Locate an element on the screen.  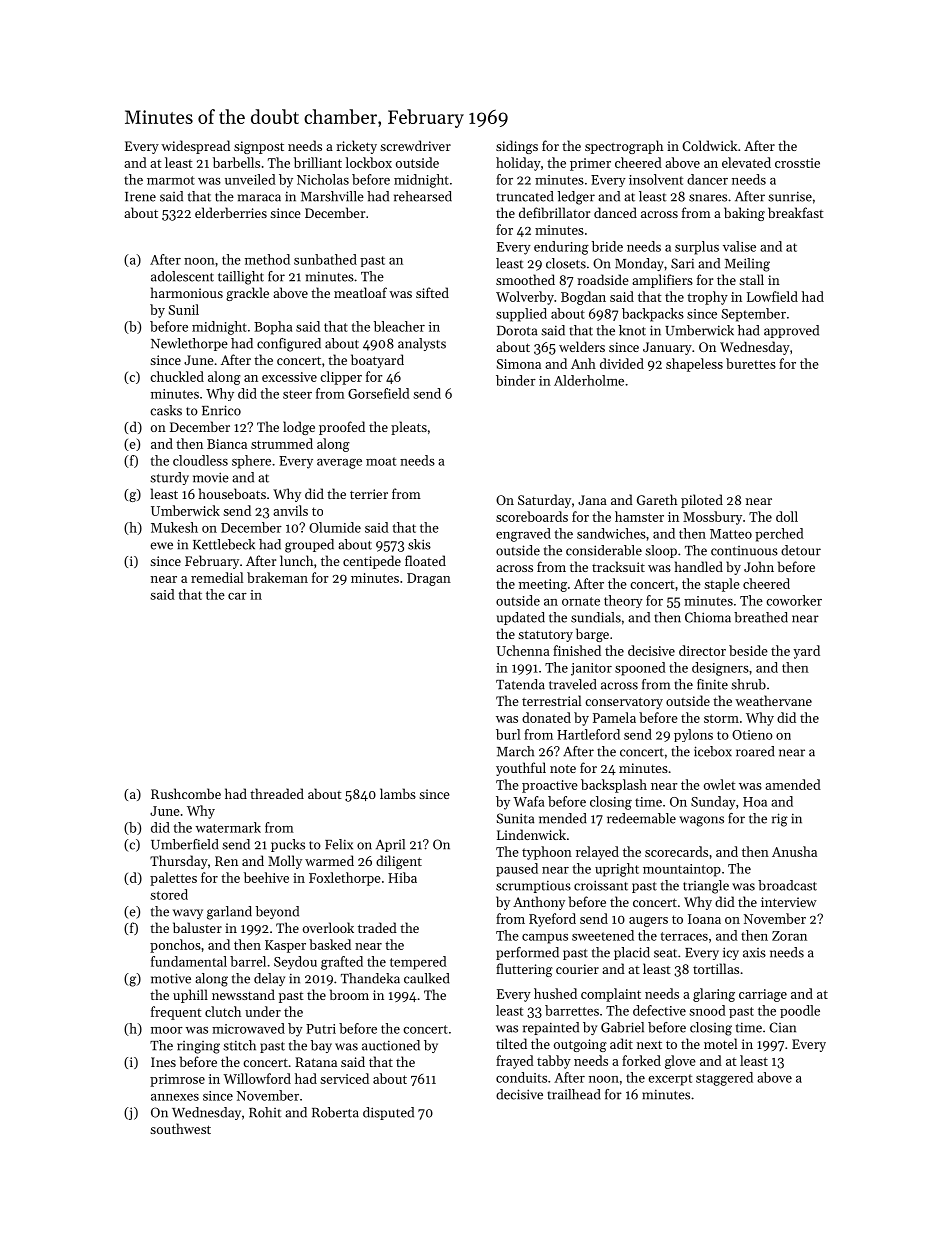
Ioana is located at coordinates (704, 919).
